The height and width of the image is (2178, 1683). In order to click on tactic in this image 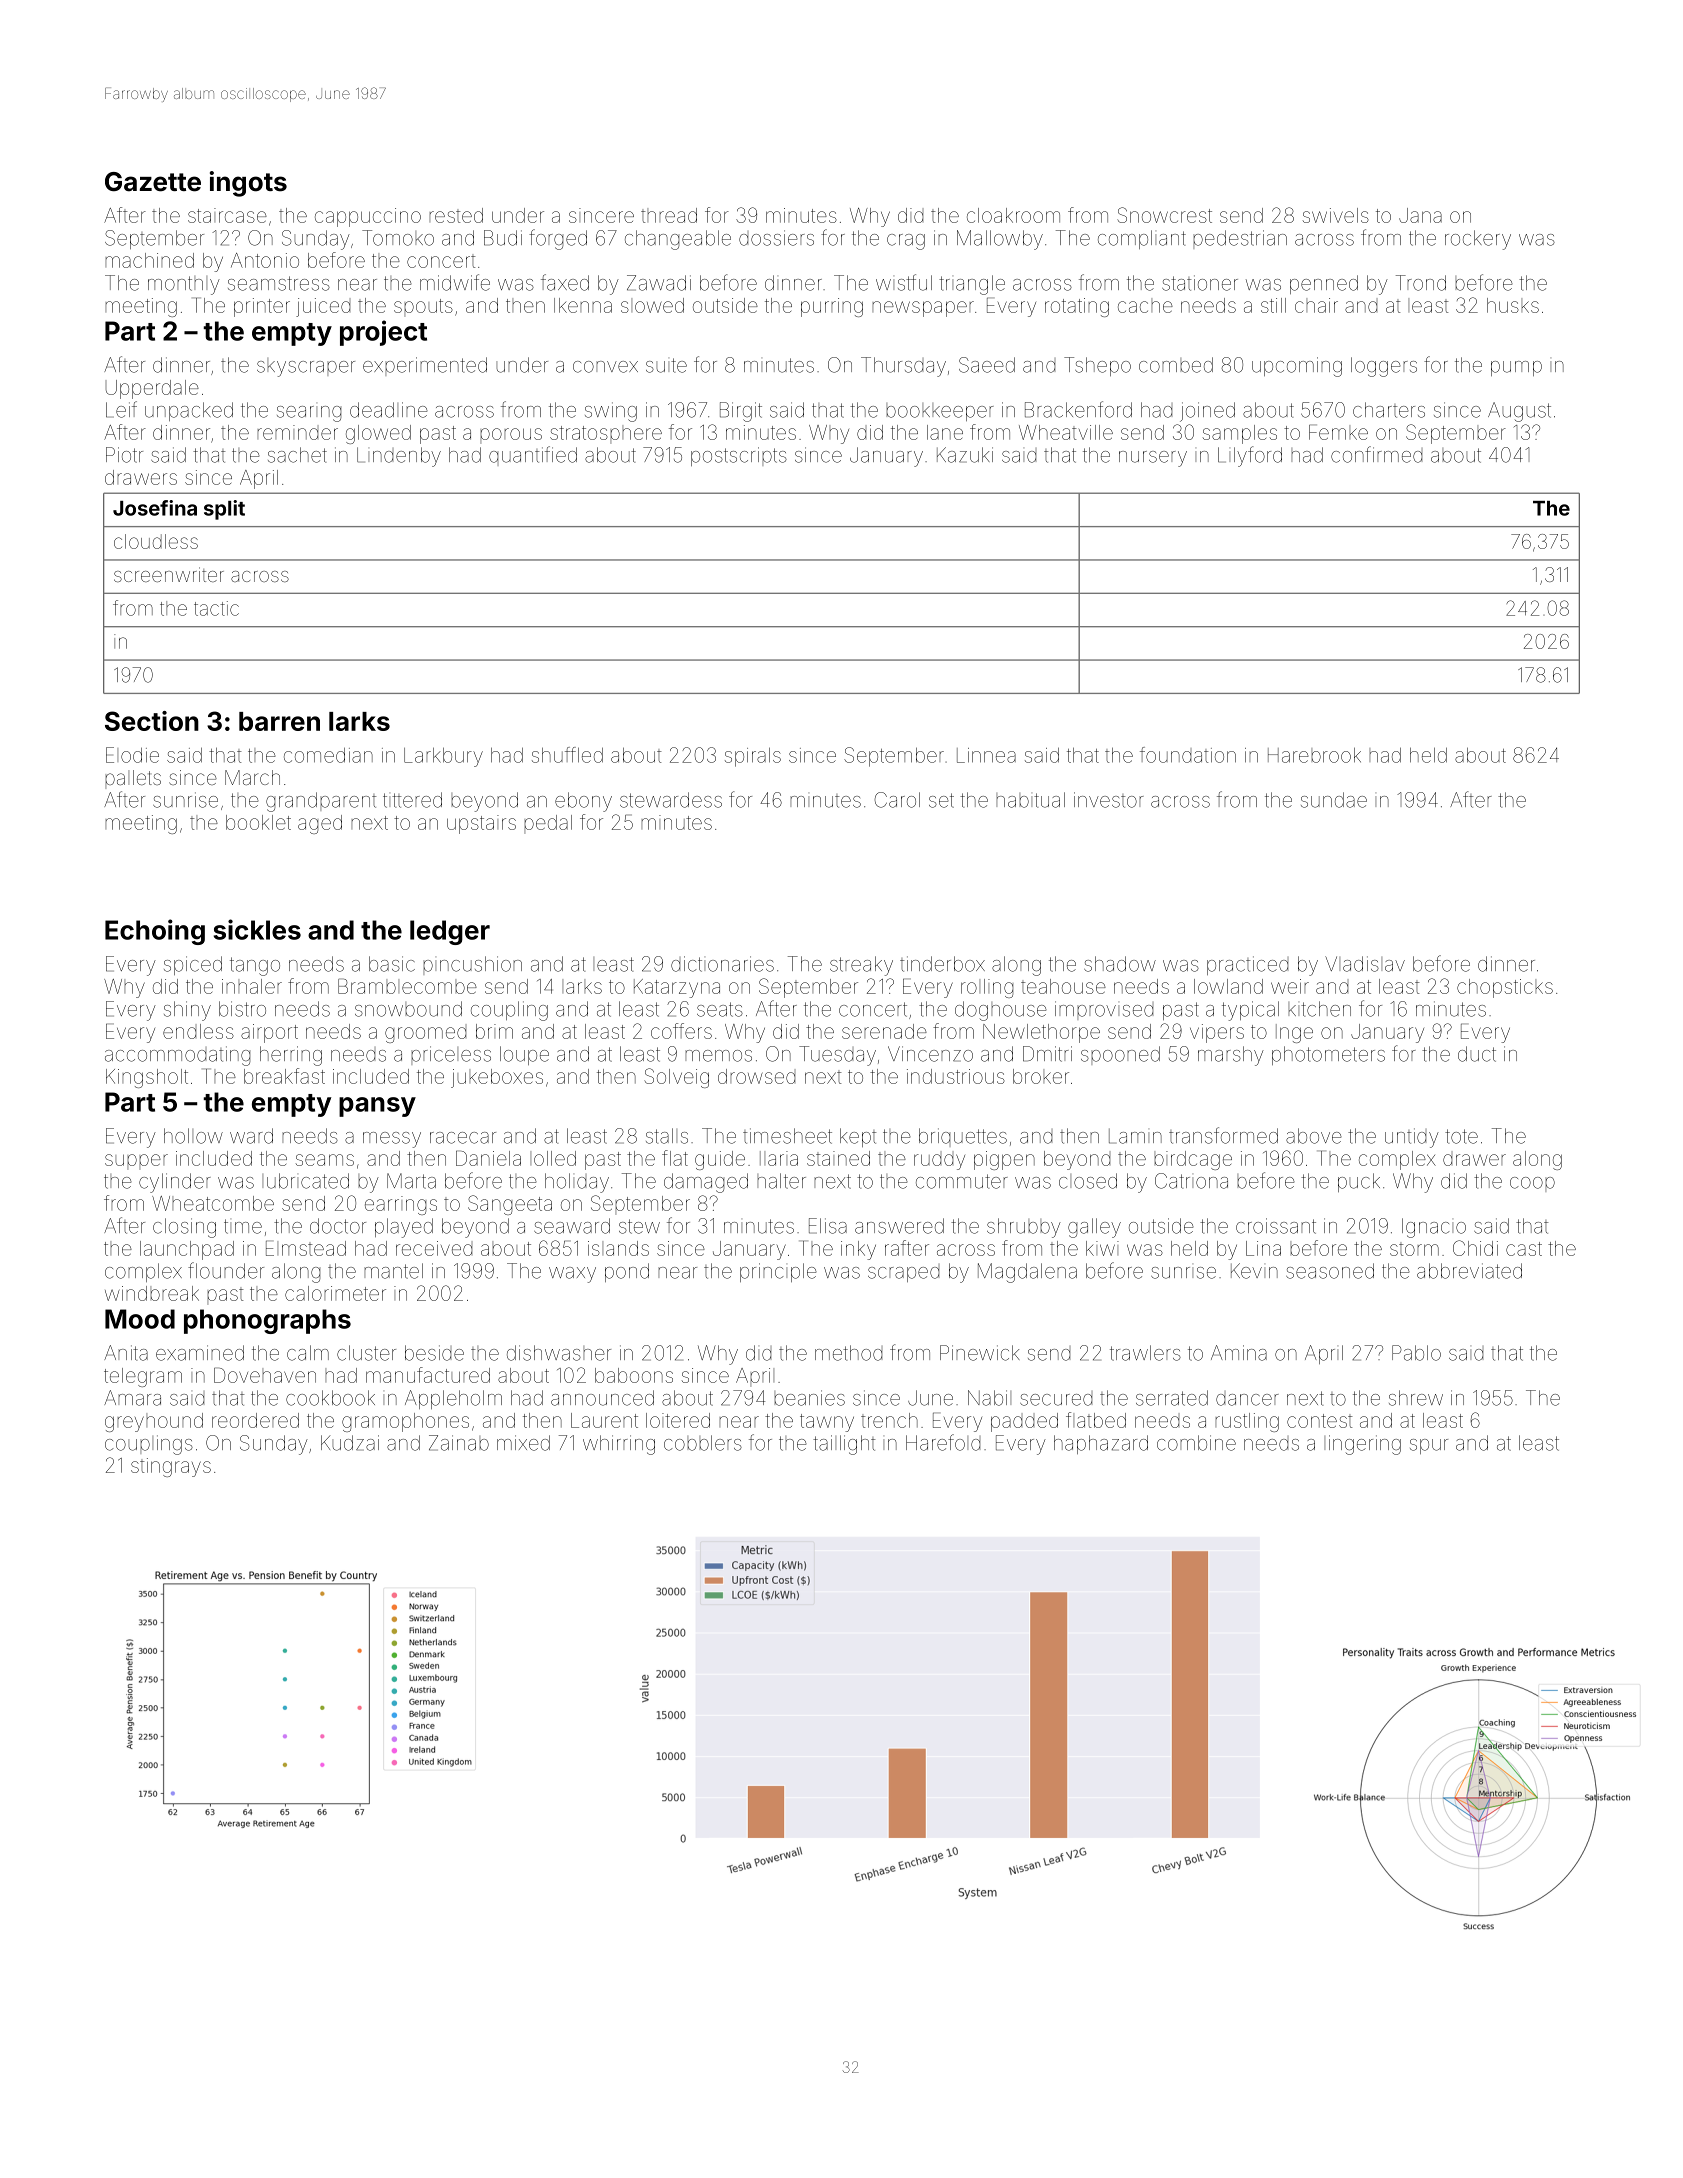, I will do `click(216, 608)`.
